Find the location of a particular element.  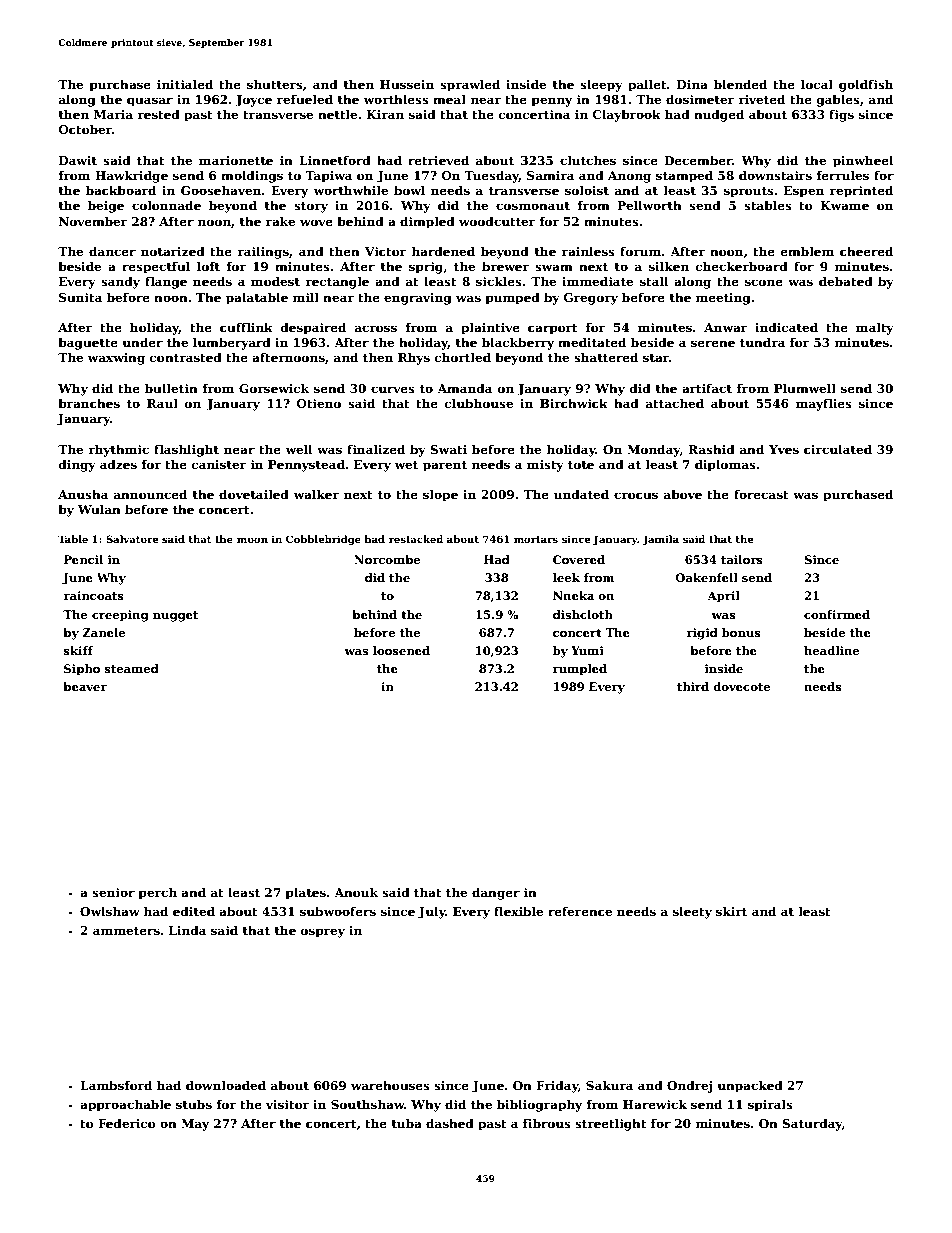

skirt is located at coordinates (731, 911).
